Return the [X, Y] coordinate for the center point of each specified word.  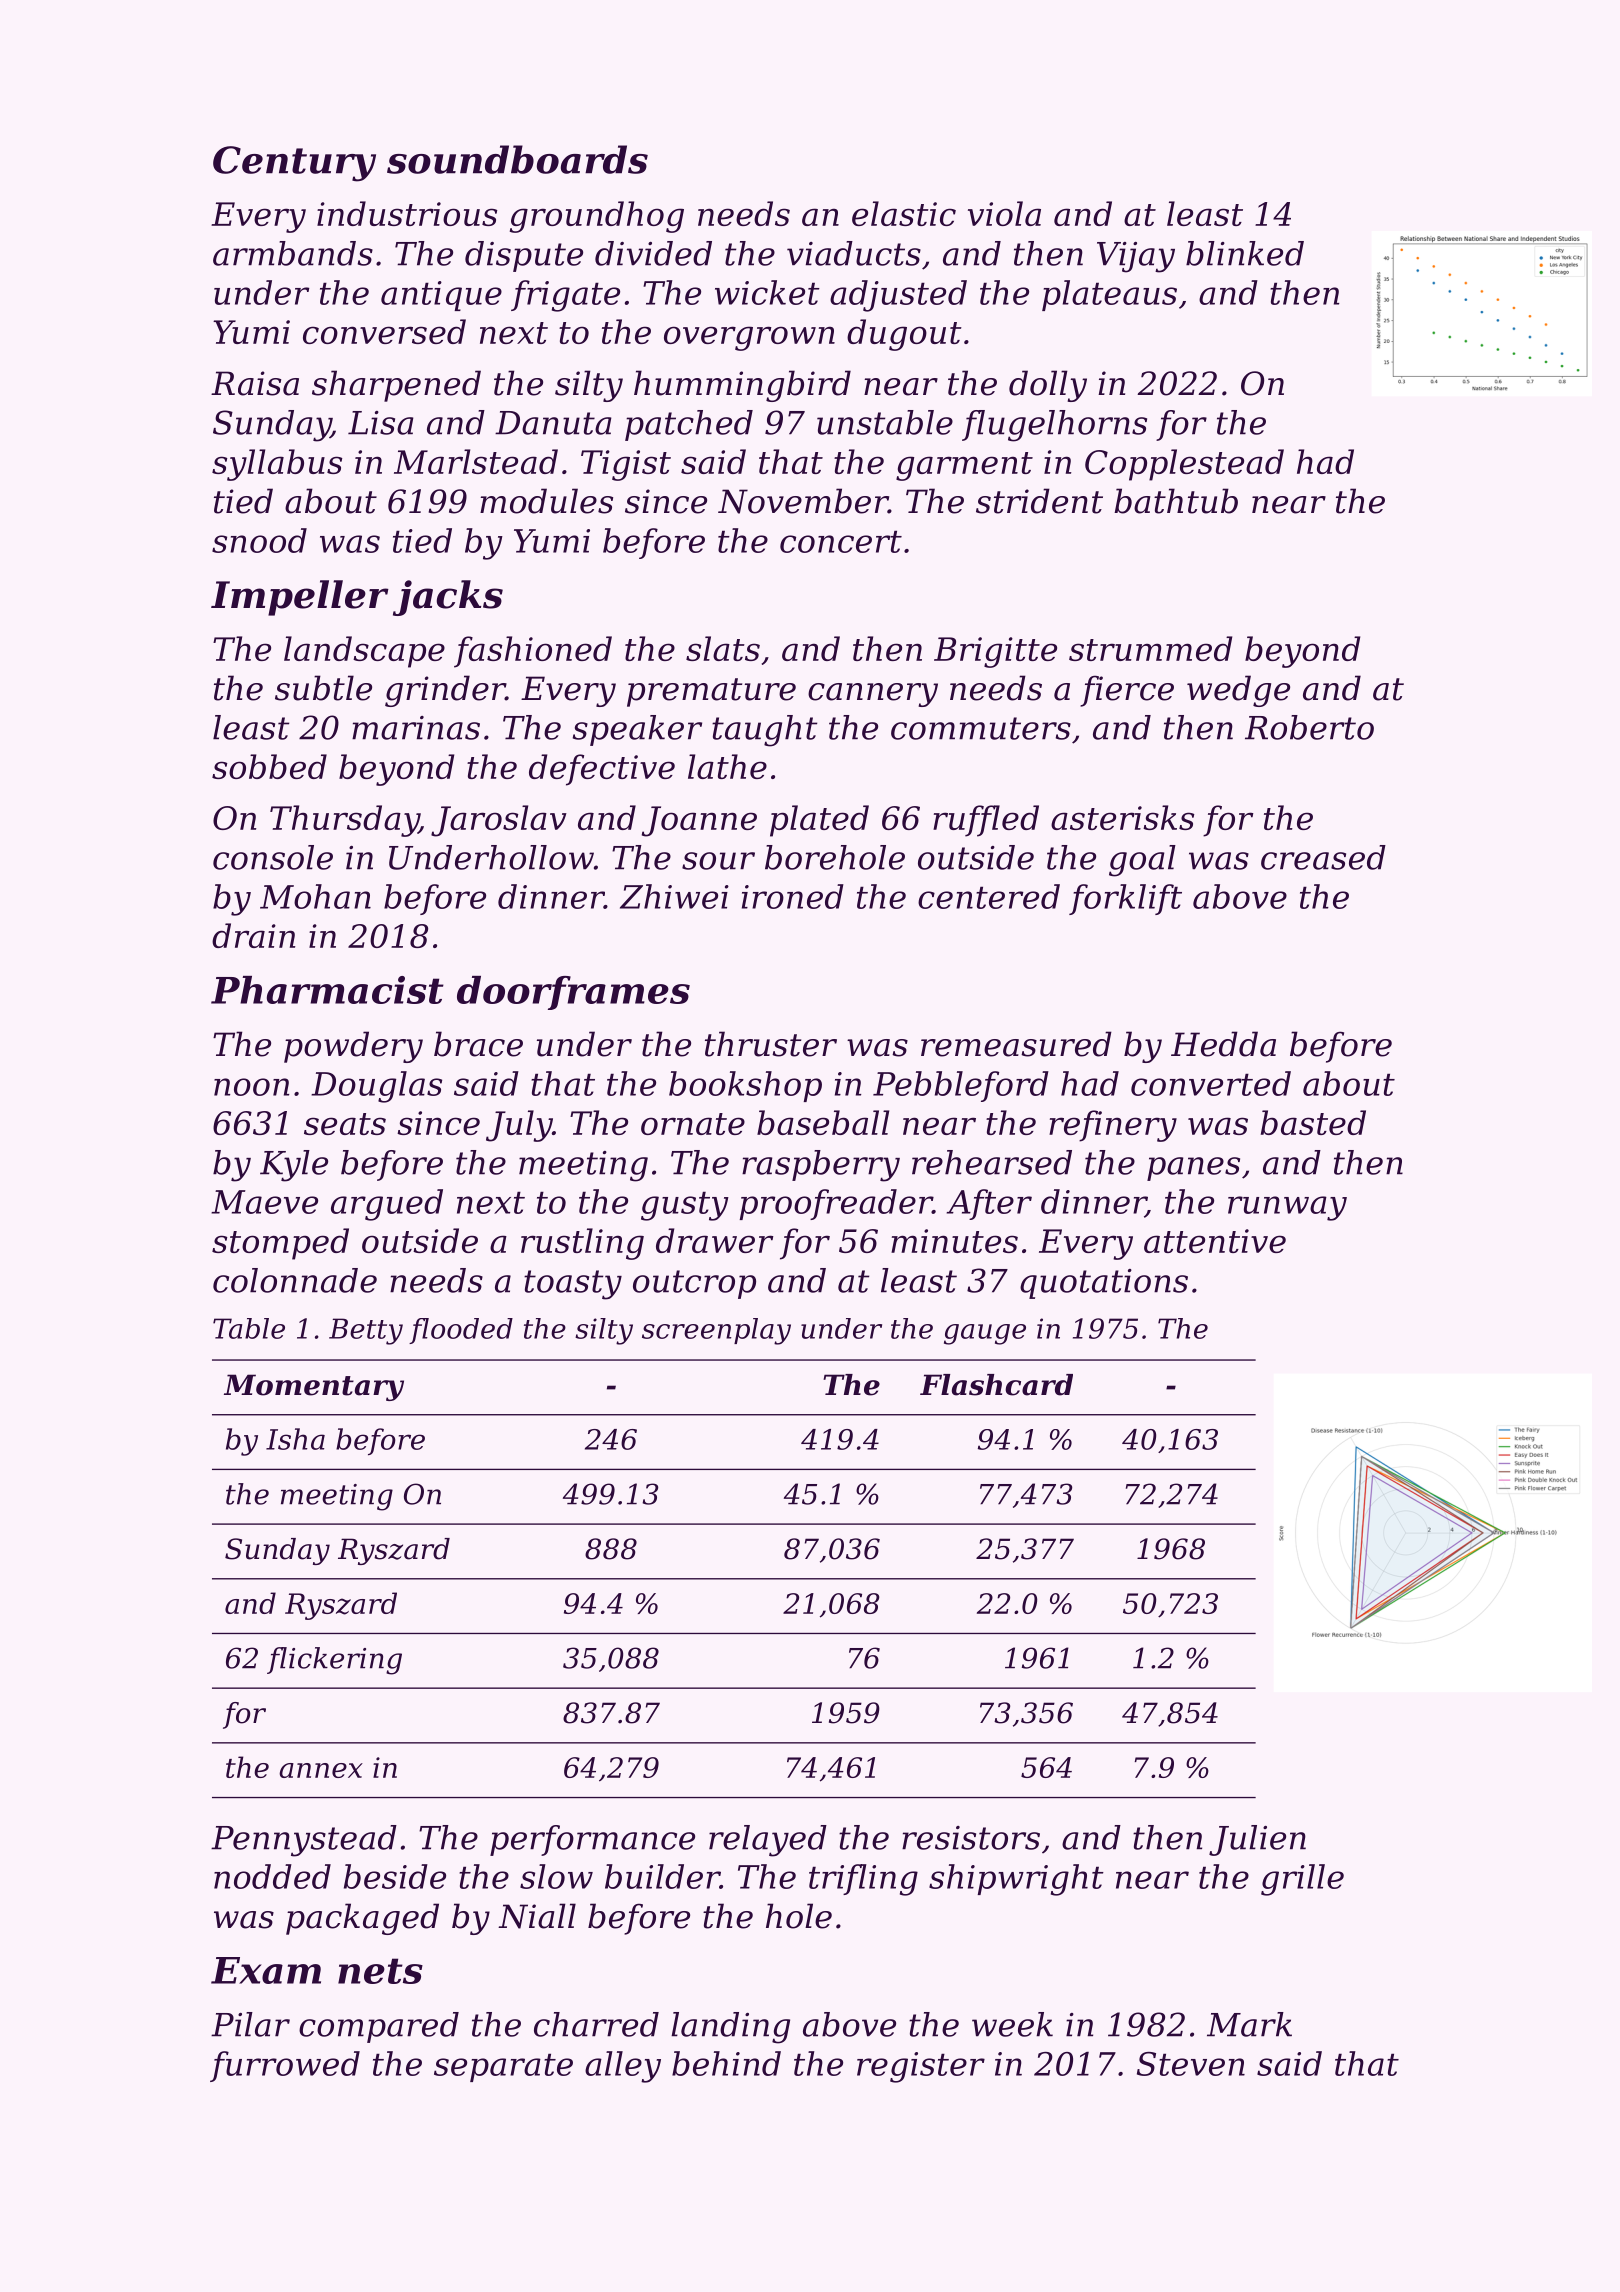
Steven [1191, 2064]
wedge [1238, 691]
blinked [1245, 253]
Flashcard [996, 1385]
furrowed [285, 2066]
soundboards [517, 159]
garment [964, 466]
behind [726, 2063]
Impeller [300, 598]
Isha [295, 1439]
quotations [1104, 1284]
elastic [904, 213]
